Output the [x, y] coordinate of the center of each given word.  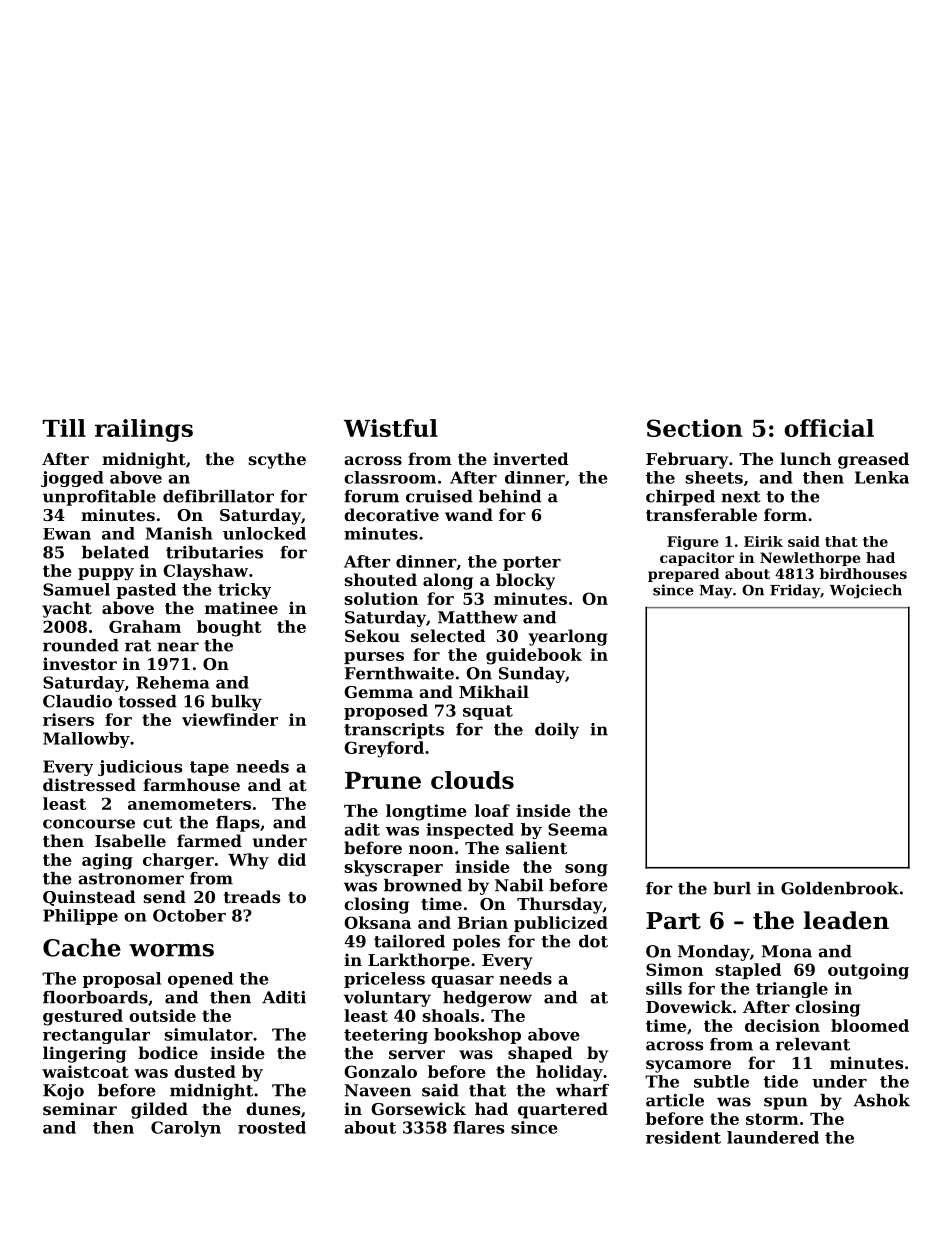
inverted [531, 458]
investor [80, 663]
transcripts [394, 731]
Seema [578, 829]
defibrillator [218, 496]
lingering [84, 1054]
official [829, 428]
